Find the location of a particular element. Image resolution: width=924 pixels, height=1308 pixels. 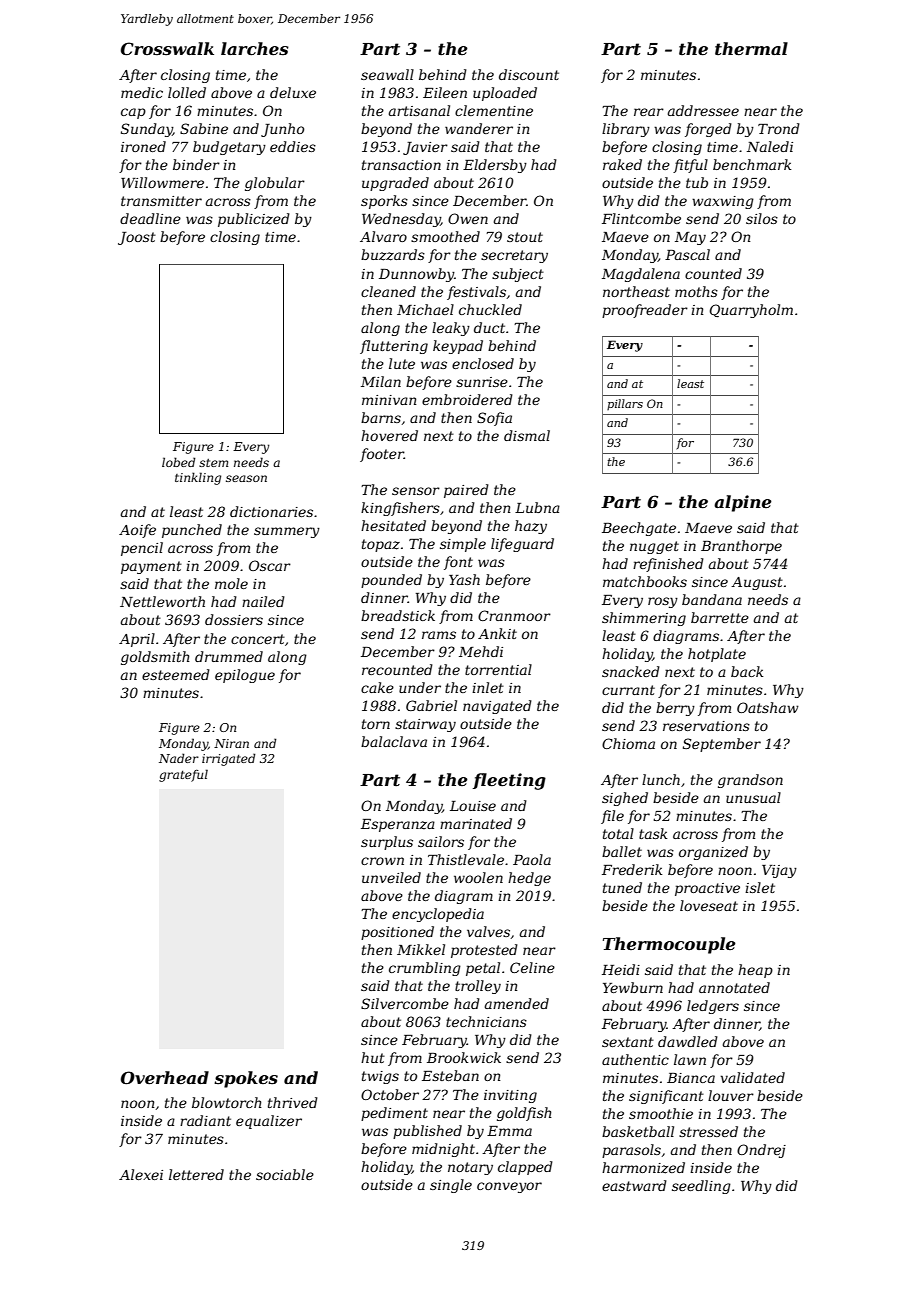

irrigated is located at coordinates (229, 759).
